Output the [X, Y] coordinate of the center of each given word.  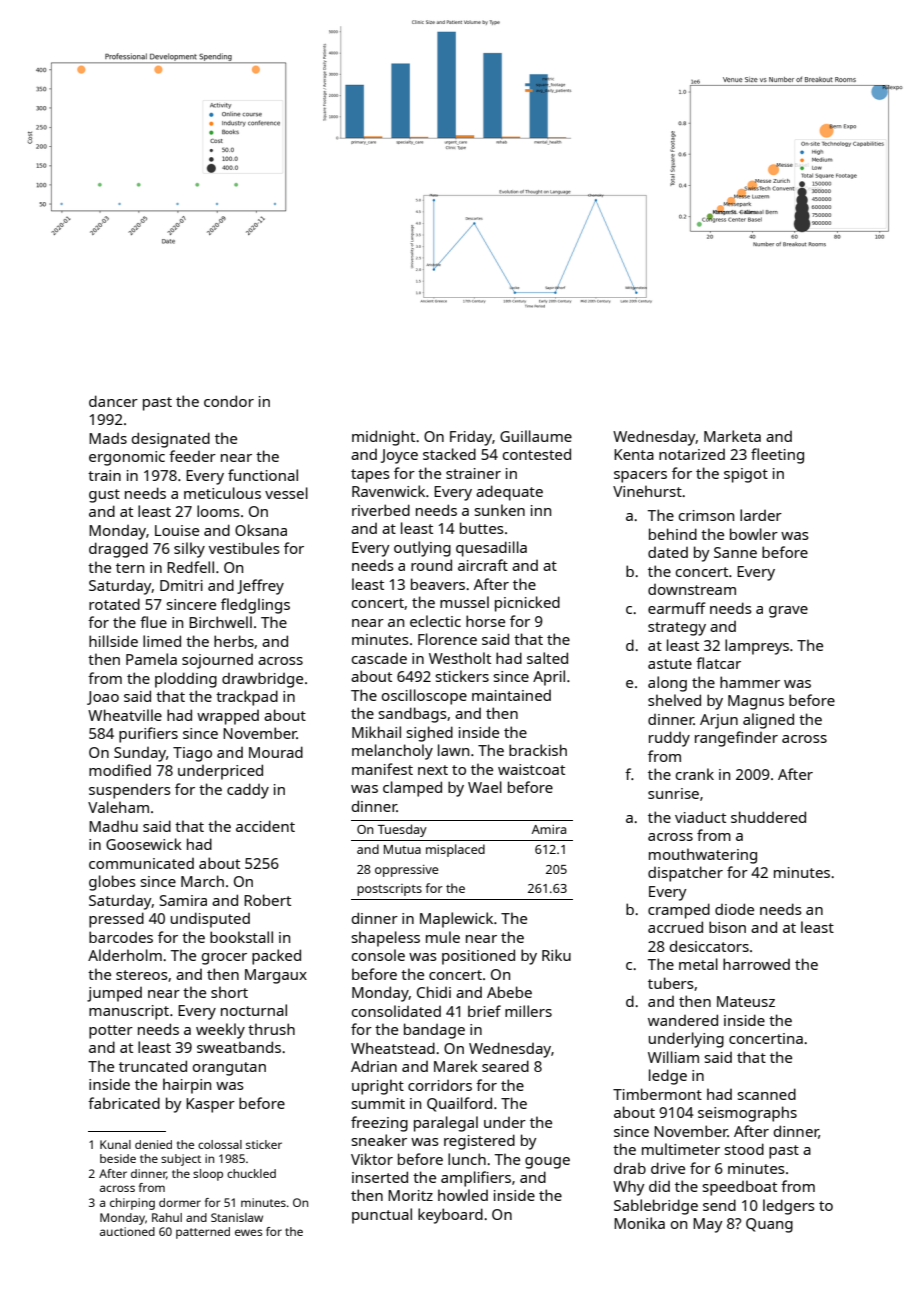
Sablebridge [656, 1207]
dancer [113, 401]
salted [547, 658]
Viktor [372, 1159]
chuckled [251, 1173]
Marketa [732, 436]
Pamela [151, 659]
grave [788, 612]
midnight [383, 438]
